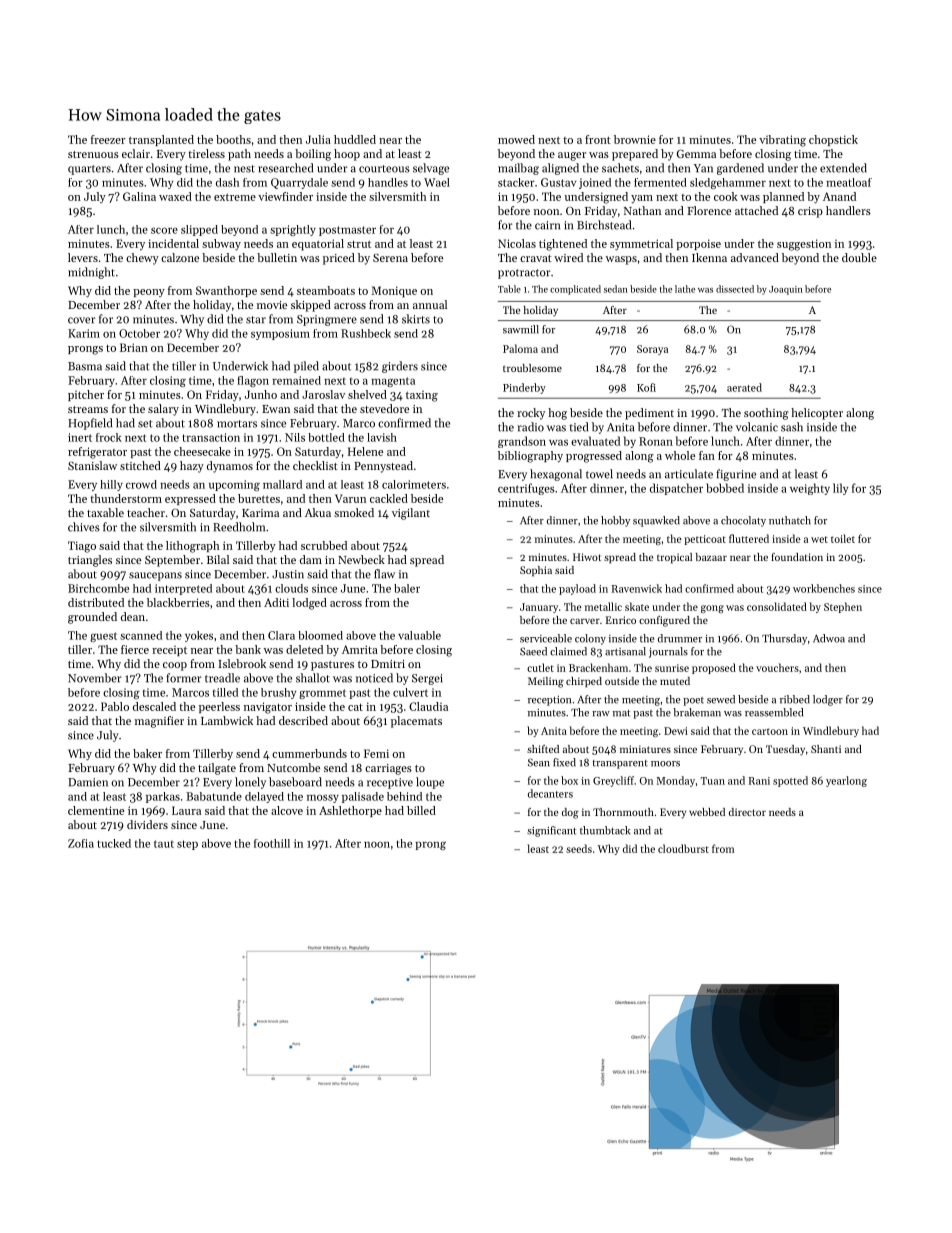  Describe the element at coordinates (516, 139) in the screenshot. I see `mowed` at that location.
